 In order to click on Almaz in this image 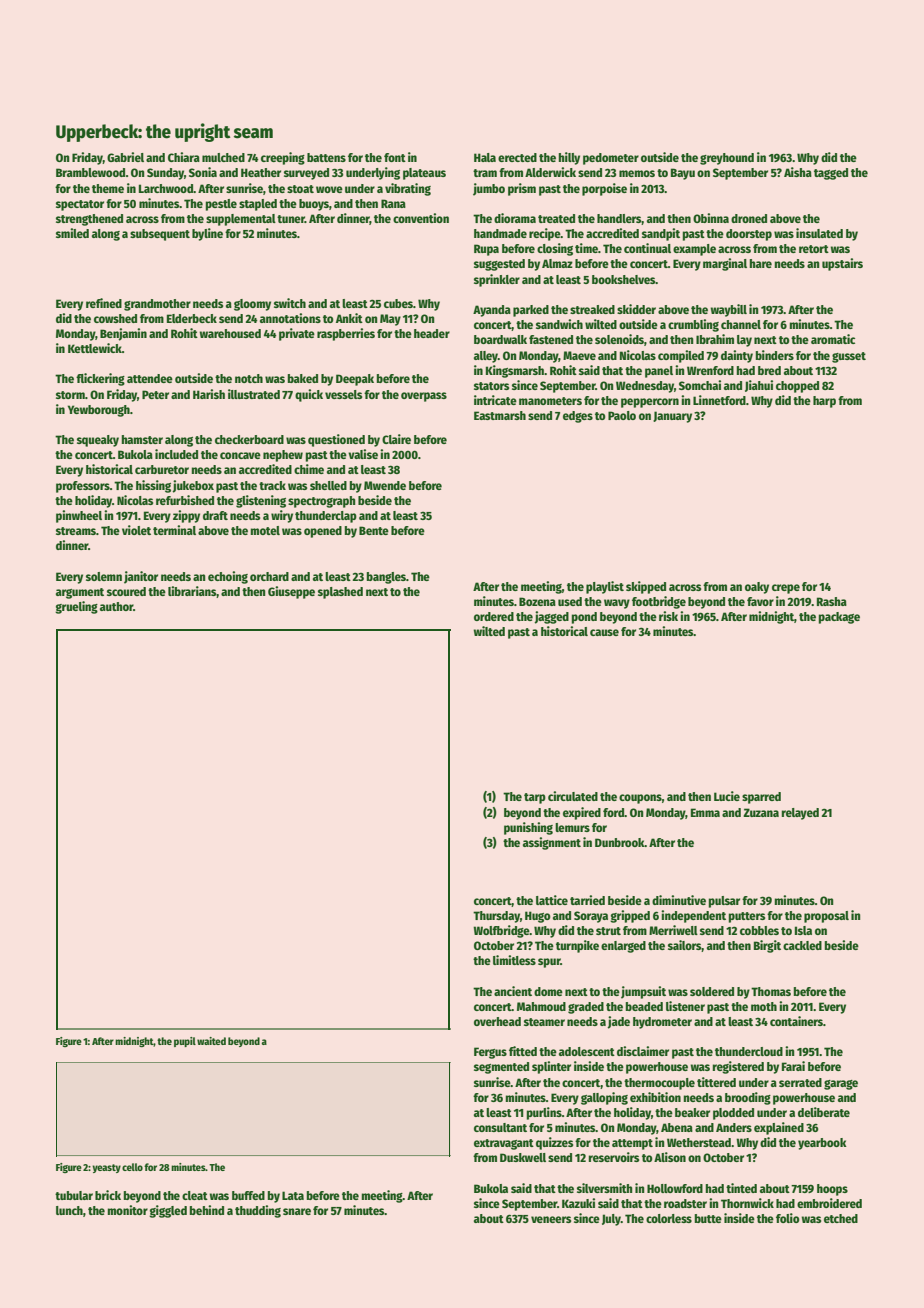, I will do `click(557, 263)`.
